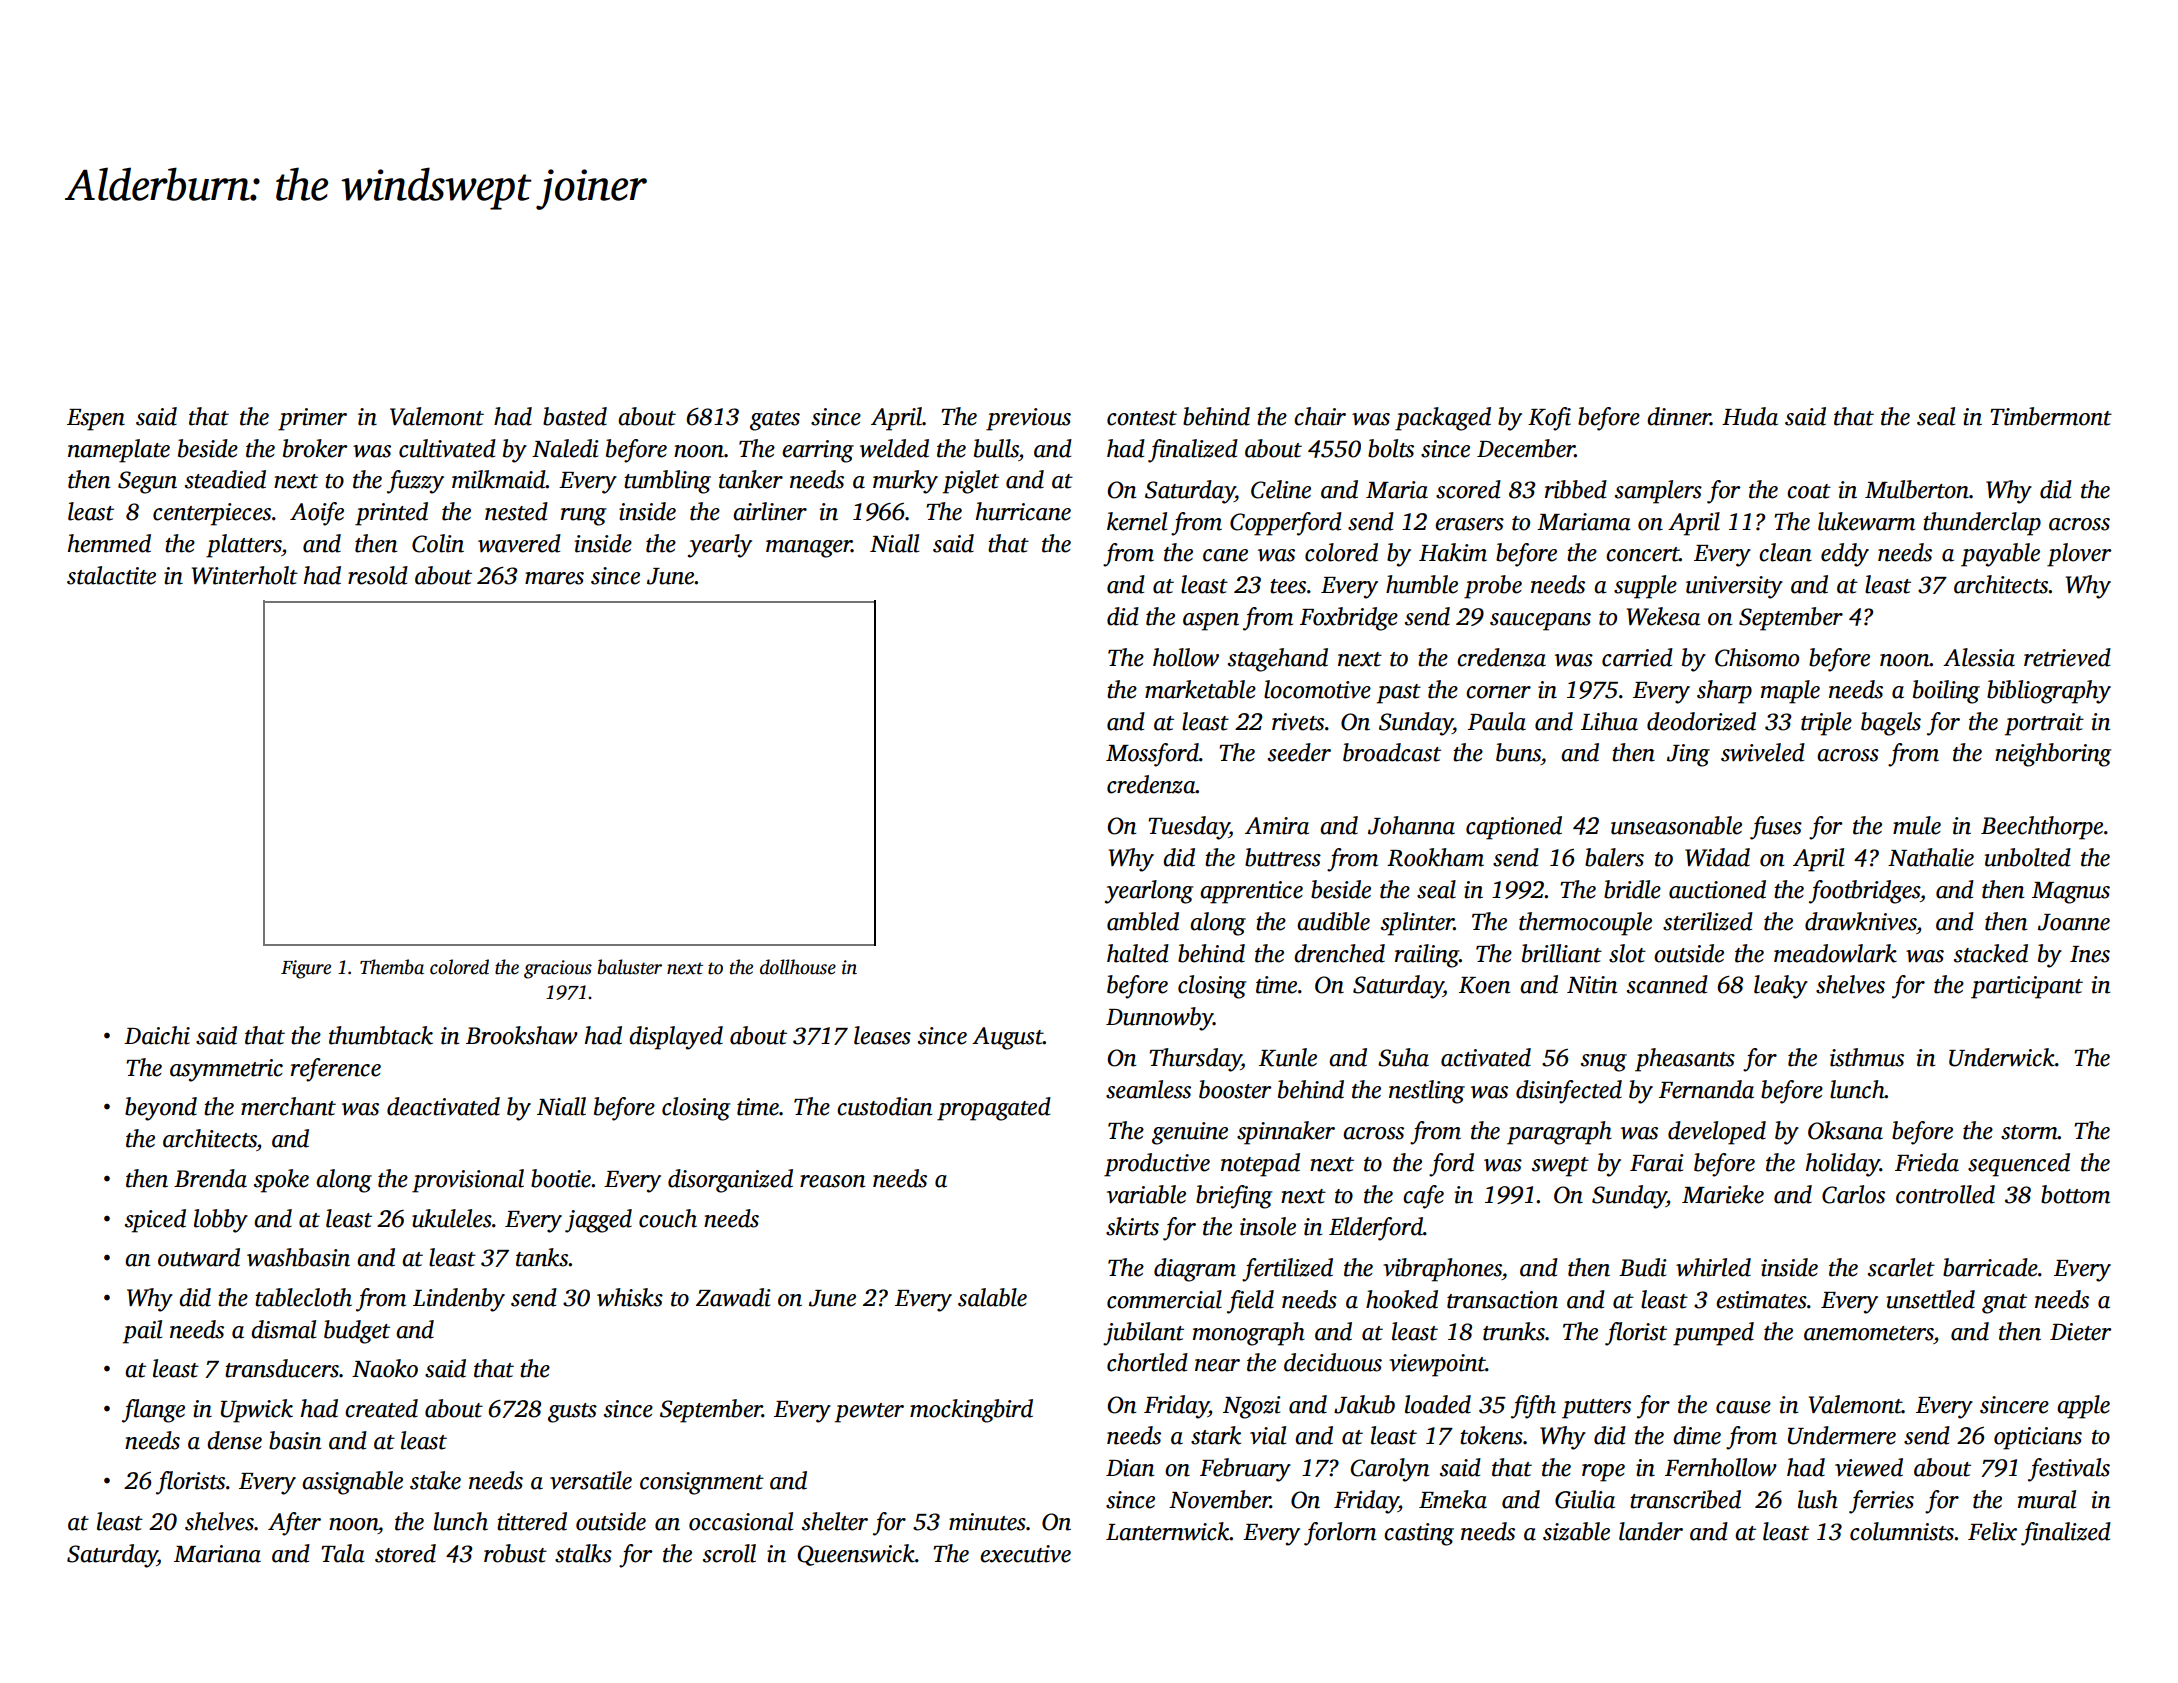 This page has height=1683, width=2178. I want to click on Dunnowby, so click(1159, 1019).
